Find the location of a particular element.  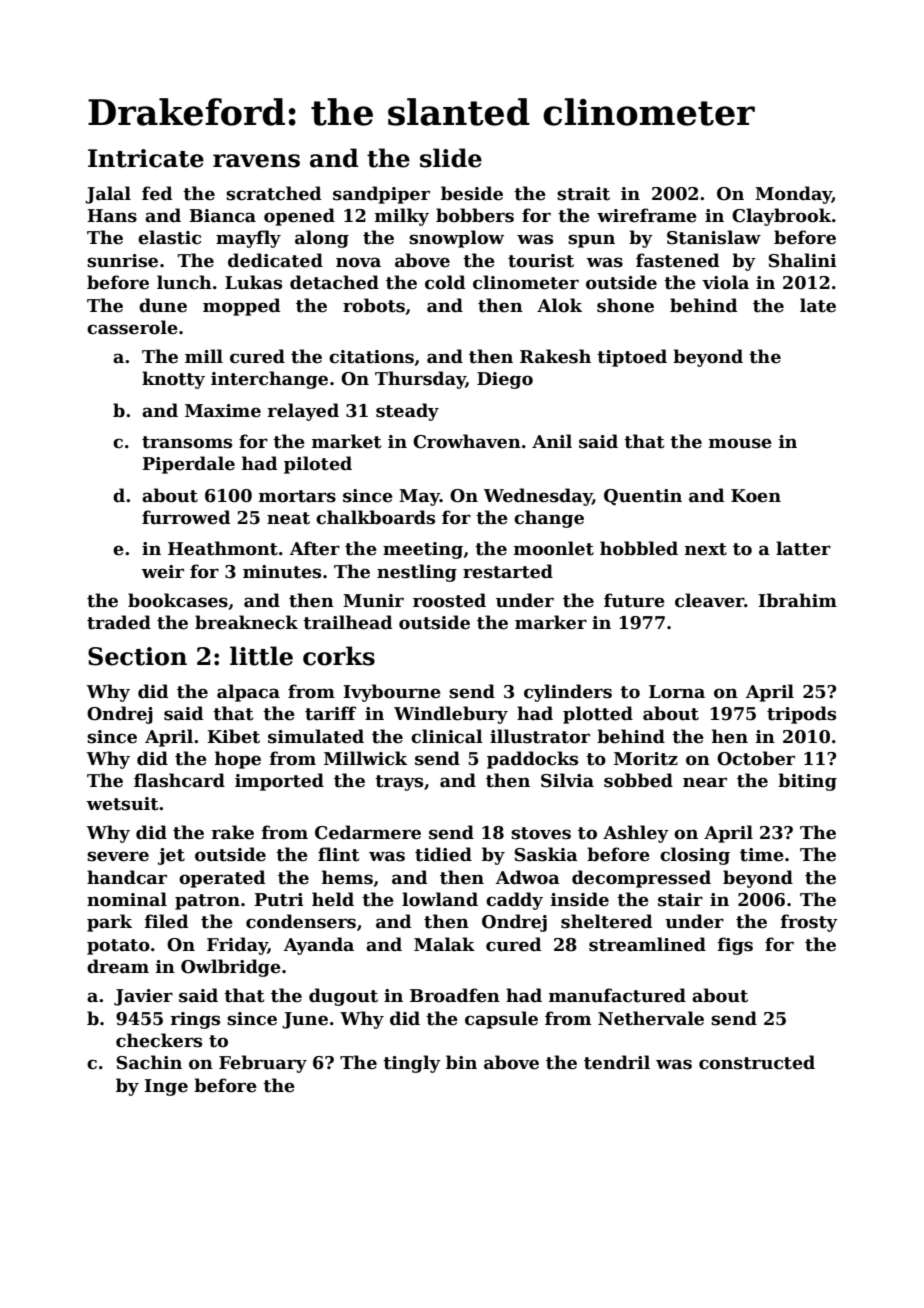

closing is located at coordinates (695, 856).
